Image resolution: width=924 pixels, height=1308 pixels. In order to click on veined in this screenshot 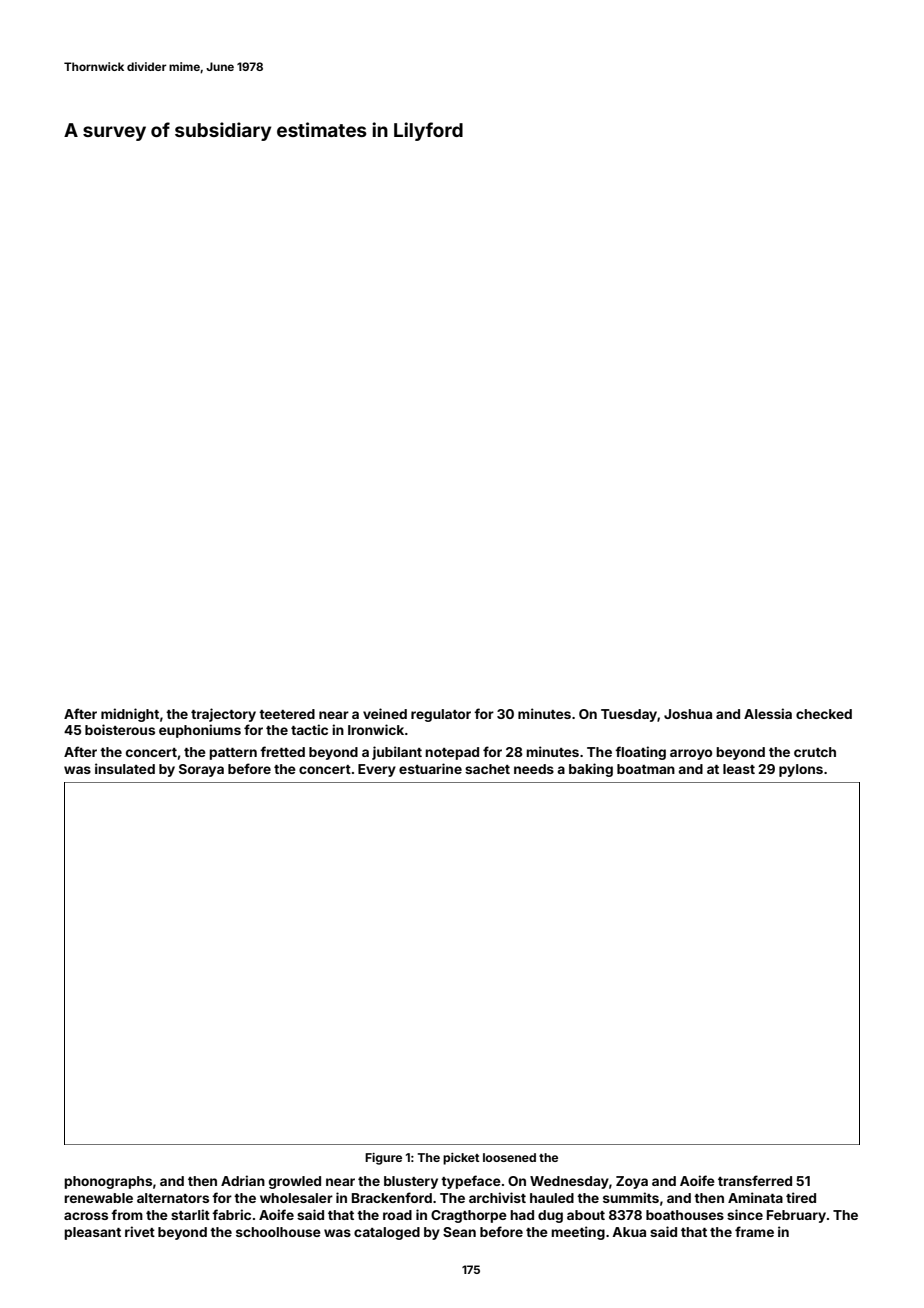, I will do `click(385, 713)`.
